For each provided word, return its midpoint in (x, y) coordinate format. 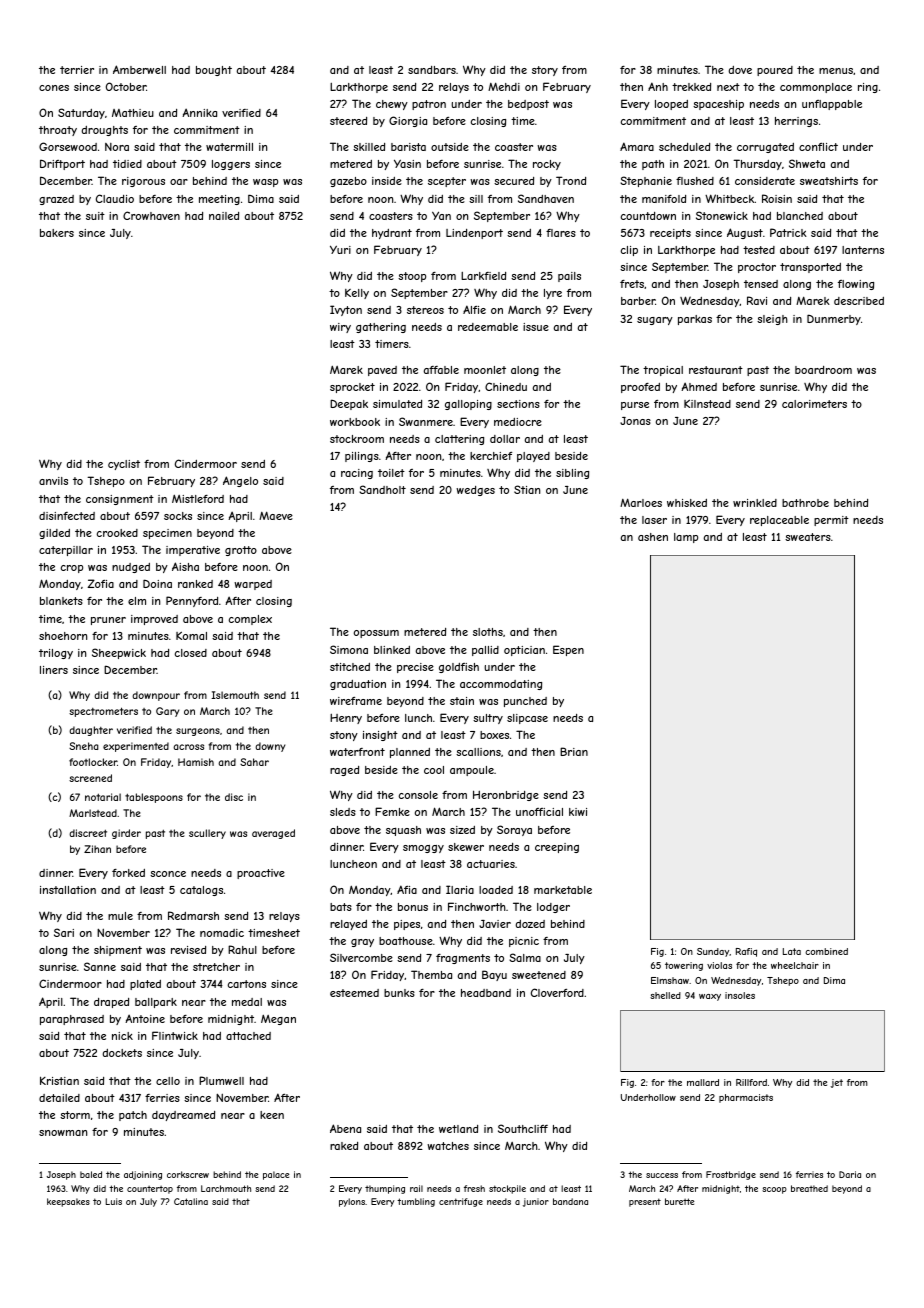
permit (831, 521)
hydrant (392, 234)
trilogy (56, 654)
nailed (224, 216)
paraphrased (72, 1020)
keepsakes (68, 1202)
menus (836, 71)
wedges (475, 491)
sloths (488, 632)
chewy (392, 105)
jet (837, 1083)
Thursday (757, 164)
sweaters (808, 537)
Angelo (240, 481)
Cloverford (557, 992)
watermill (229, 147)
